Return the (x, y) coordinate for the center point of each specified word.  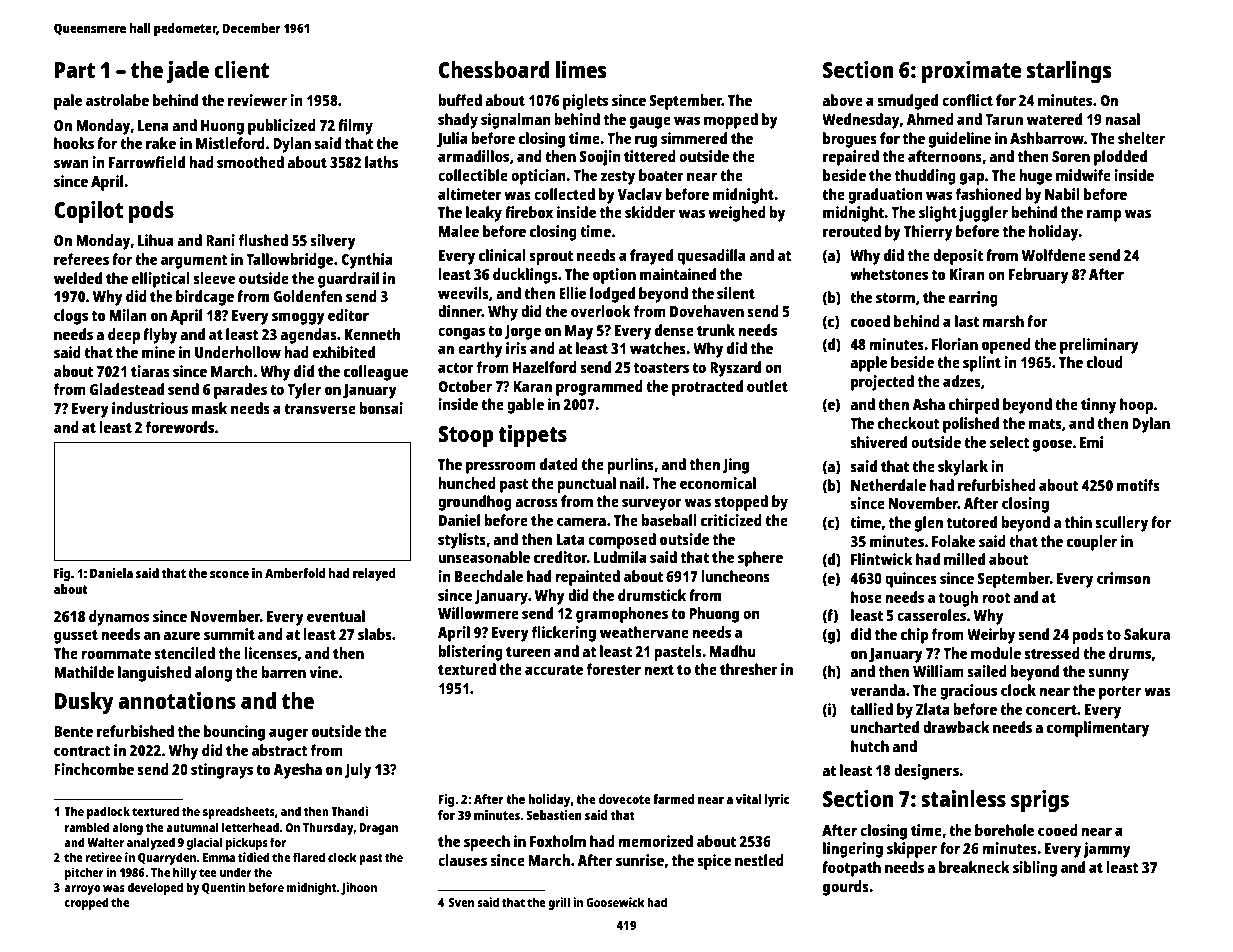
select (1010, 442)
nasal (1122, 119)
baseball (669, 520)
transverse (320, 409)
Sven (461, 902)
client (241, 69)
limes (581, 69)
